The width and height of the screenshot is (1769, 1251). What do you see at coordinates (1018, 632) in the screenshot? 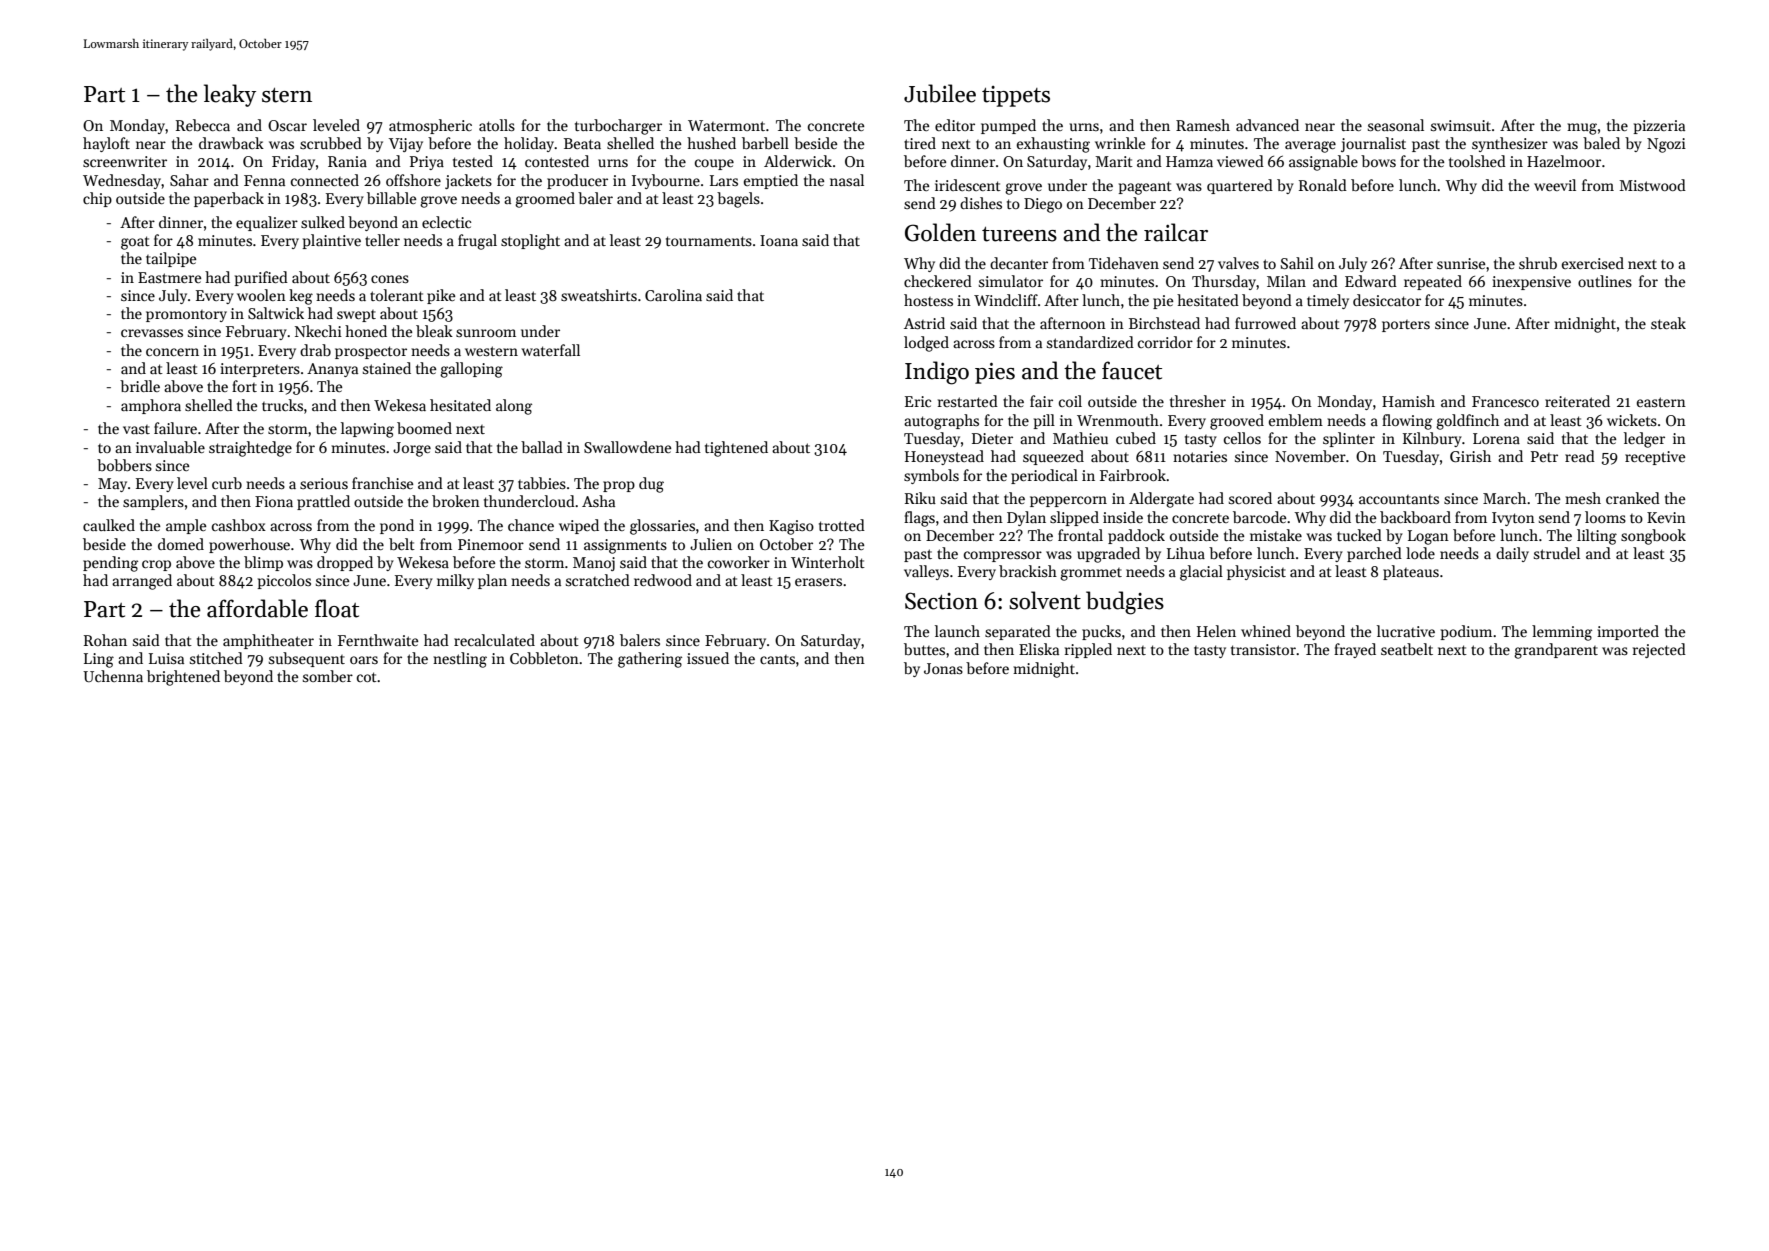
I see `separated` at bounding box center [1018, 632].
